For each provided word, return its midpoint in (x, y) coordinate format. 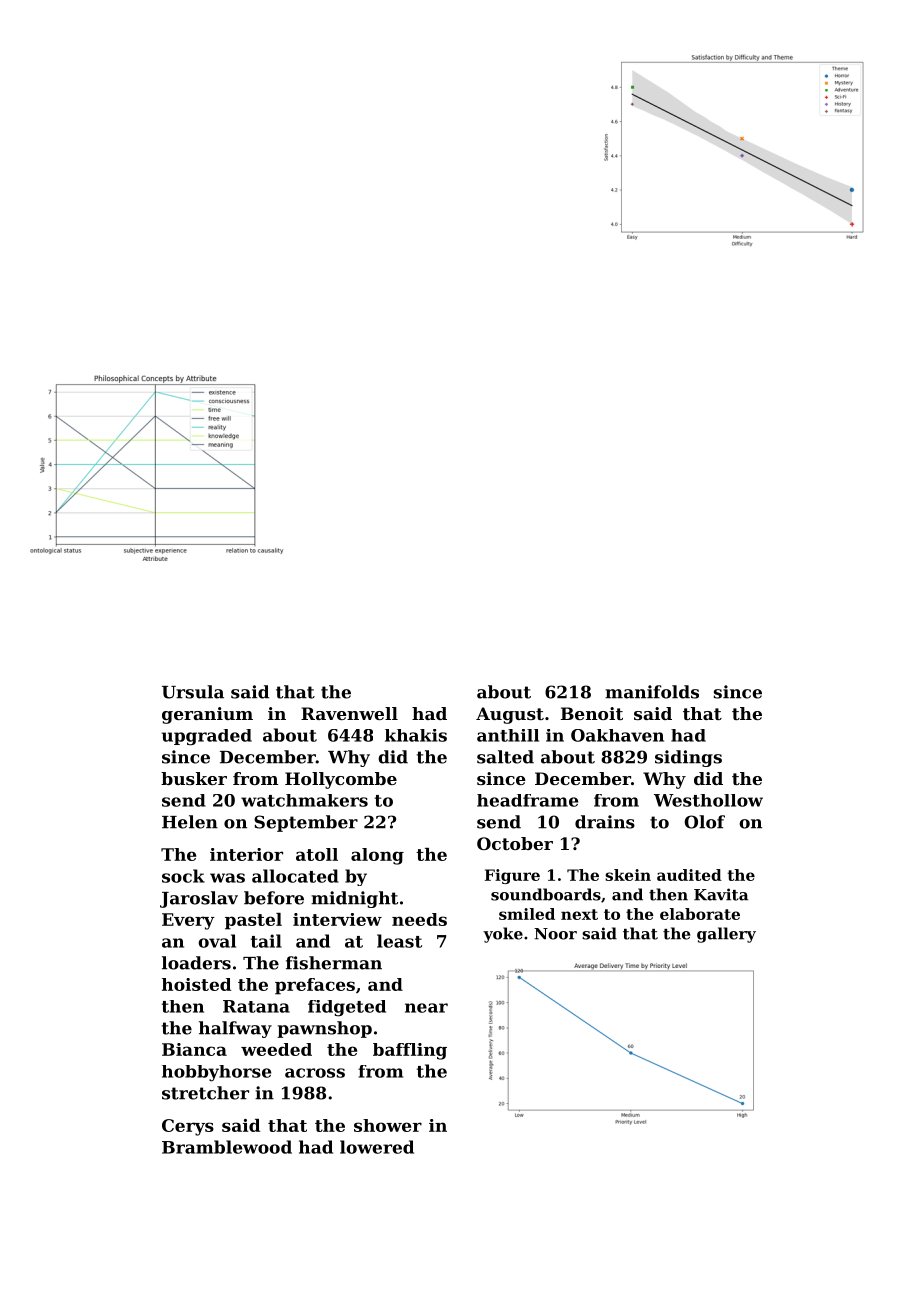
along (377, 856)
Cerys (188, 1127)
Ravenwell (349, 713)
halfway (235, 1029)
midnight (354, 899)
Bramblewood (227, 1147)
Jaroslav (199, 899)
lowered (377, 1147)
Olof (705, 822)
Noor (555, 934)
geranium (207, 715)
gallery (726, 935)
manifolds (652, 692)
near (426, 1008)
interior (246, 854)
